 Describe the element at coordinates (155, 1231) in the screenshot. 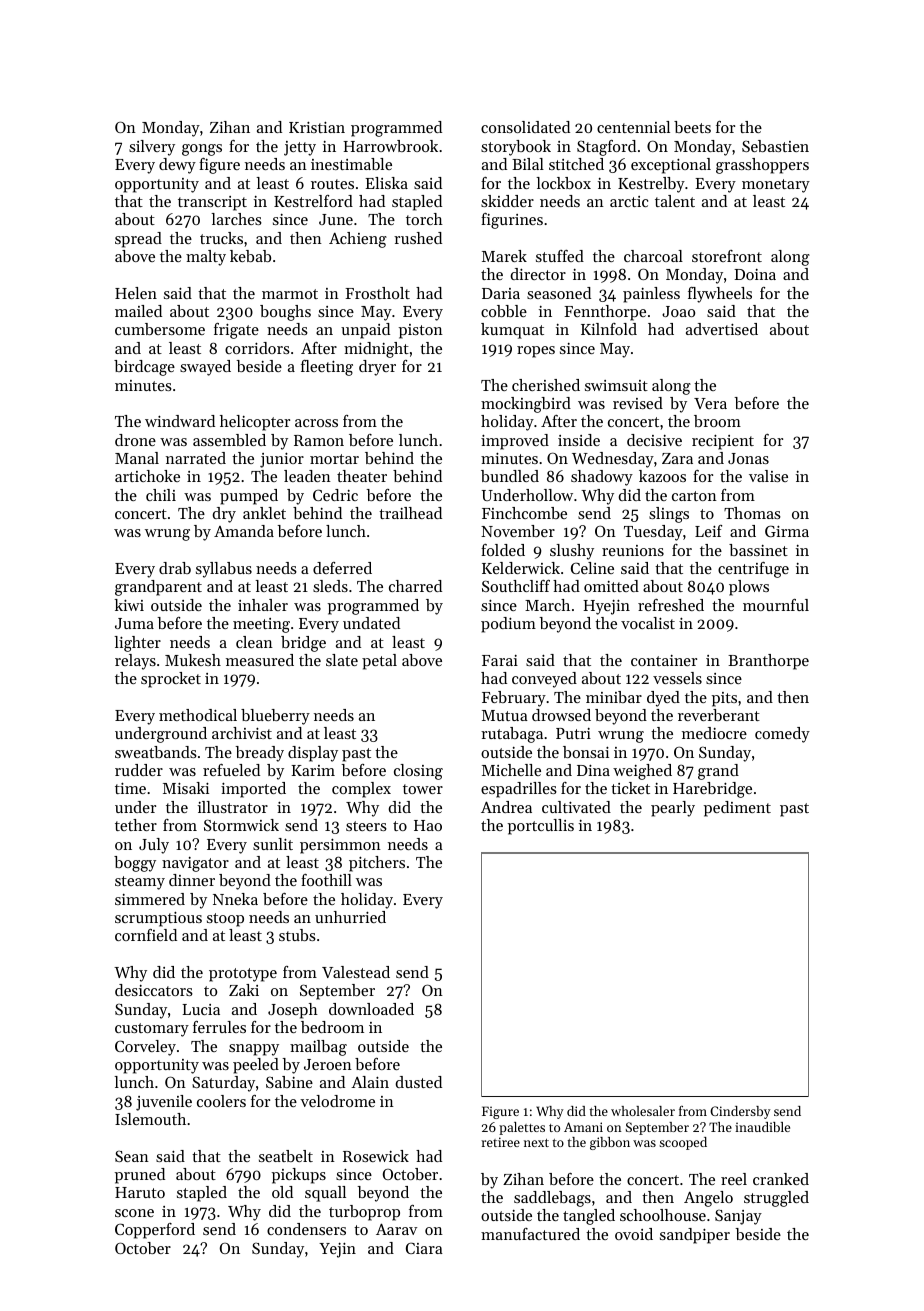

I see `Copperford` at that location.
